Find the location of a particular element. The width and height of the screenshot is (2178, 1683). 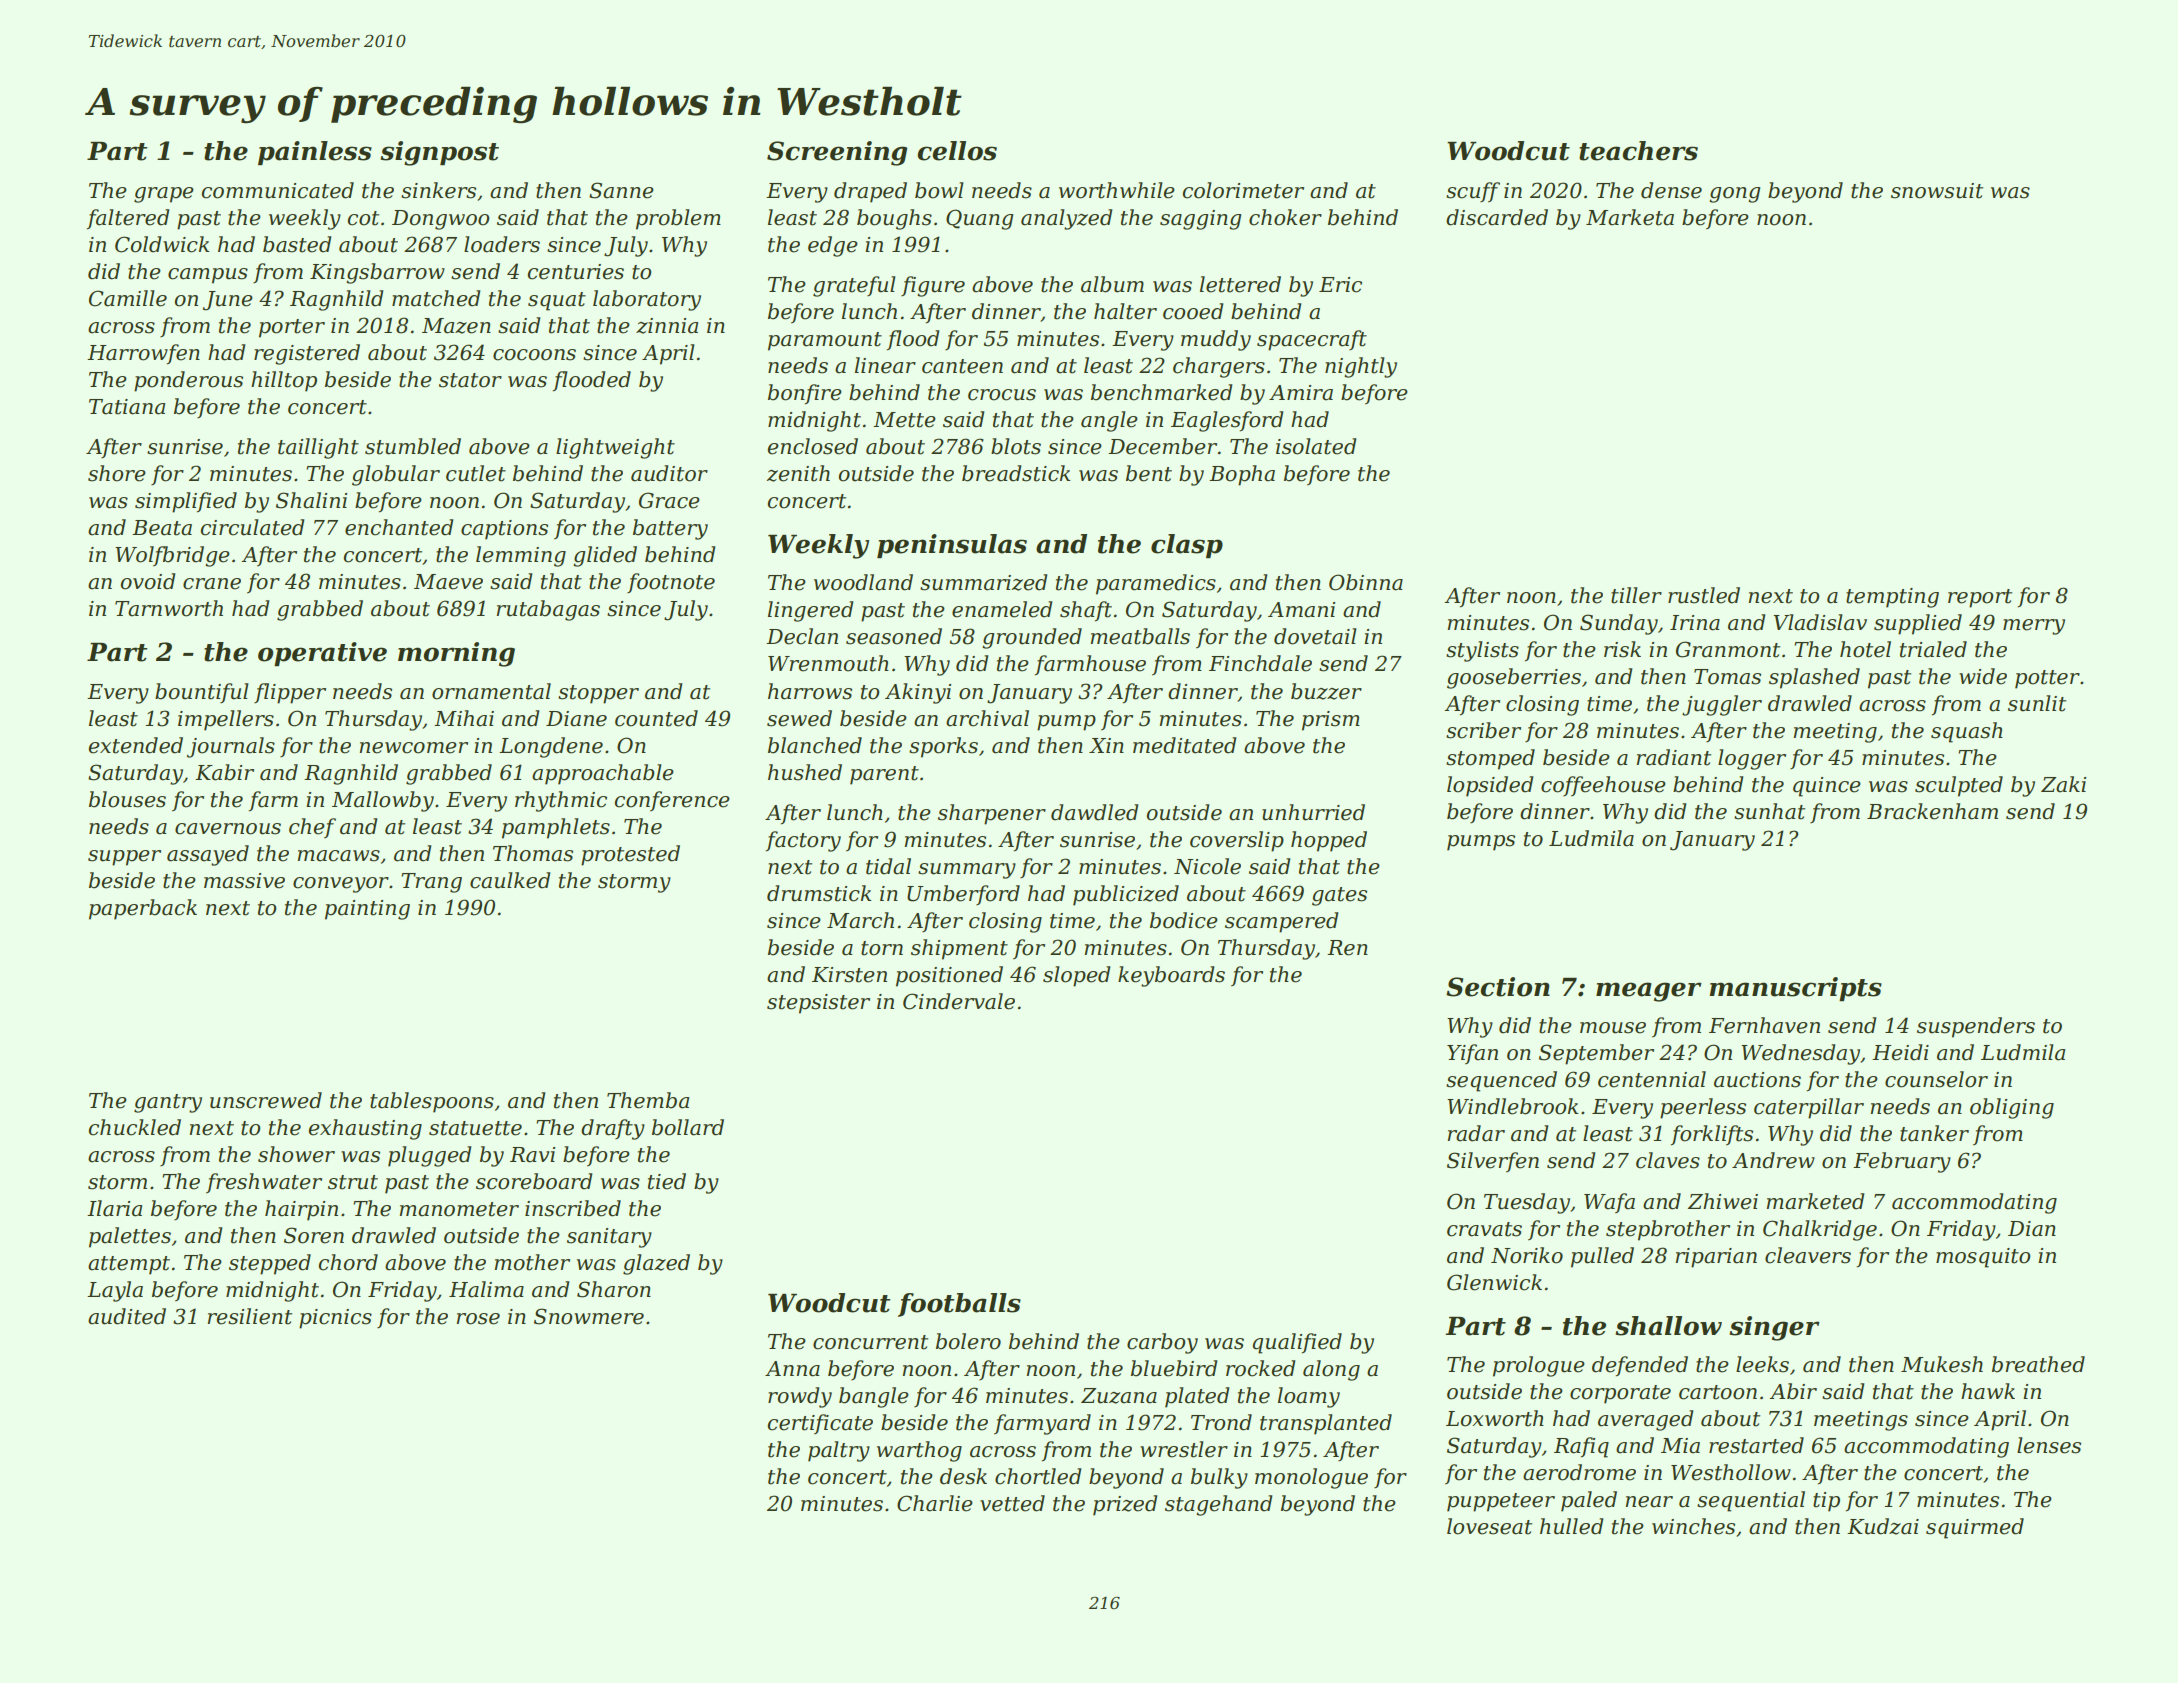

audited is located at coordinates (127, 1316).
